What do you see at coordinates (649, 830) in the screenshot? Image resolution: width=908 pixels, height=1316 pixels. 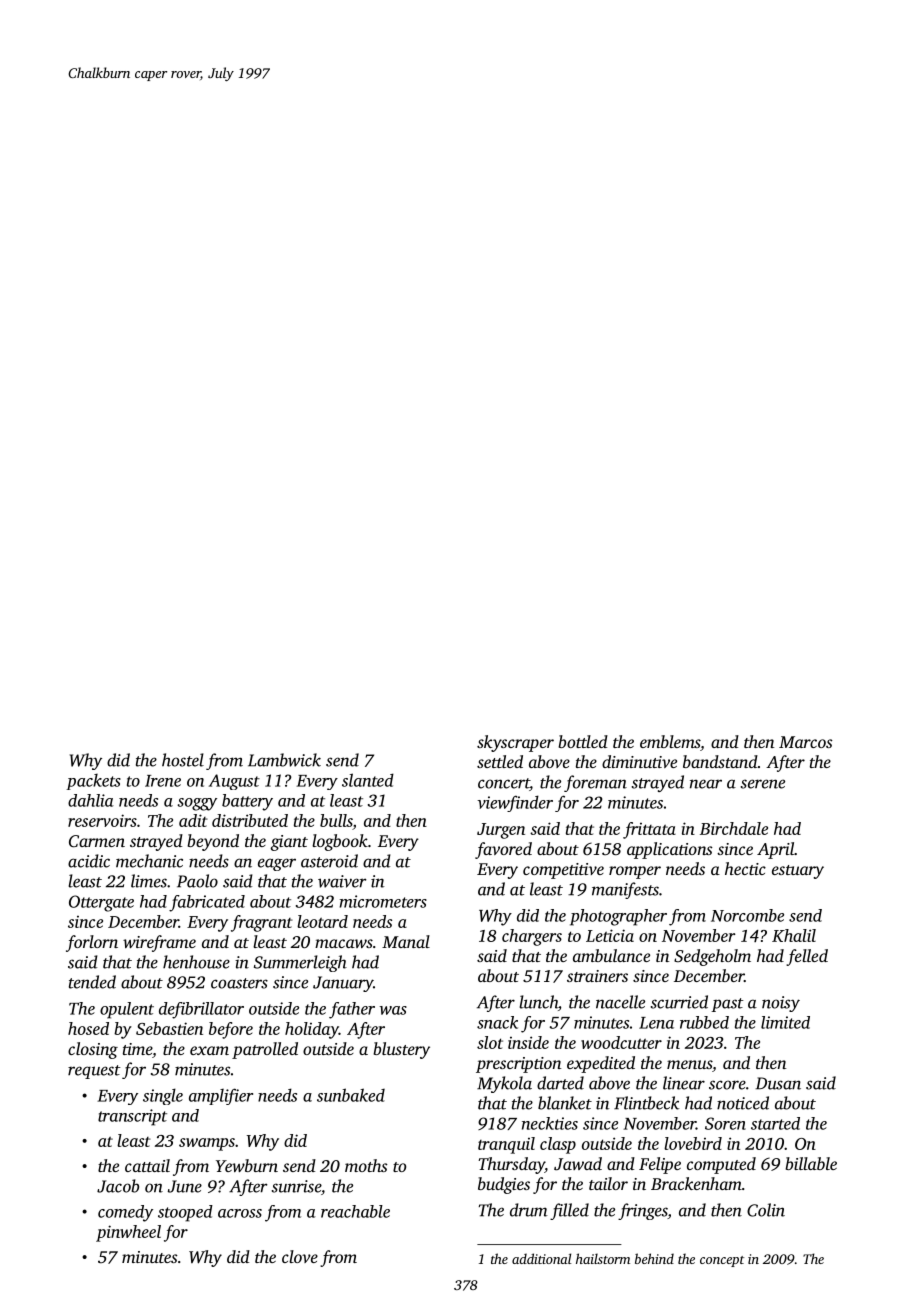 I see `frittata` at bounding box center [649, 830].
